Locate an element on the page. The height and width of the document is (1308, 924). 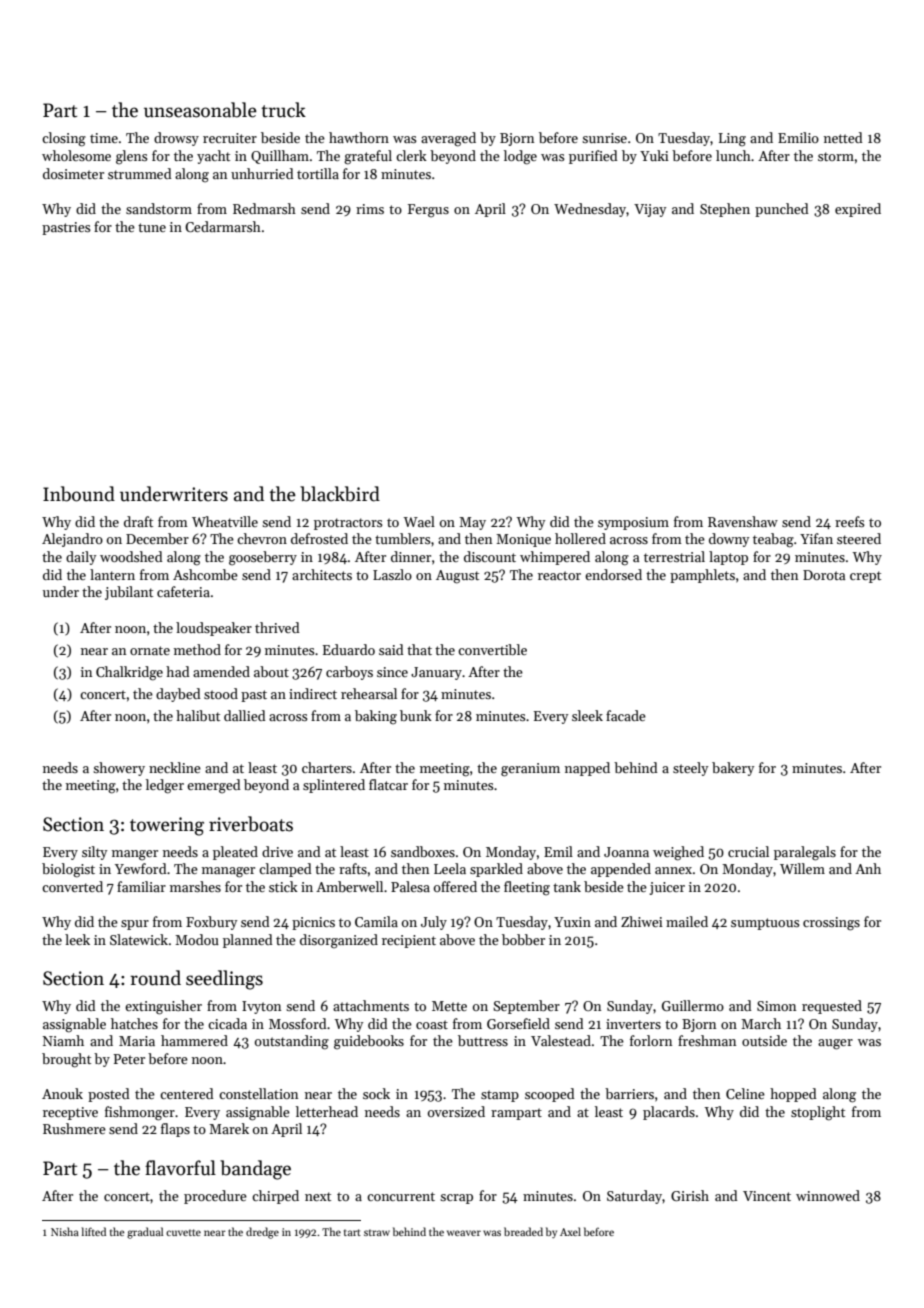
Anh is located at coordinates (868, 868).
